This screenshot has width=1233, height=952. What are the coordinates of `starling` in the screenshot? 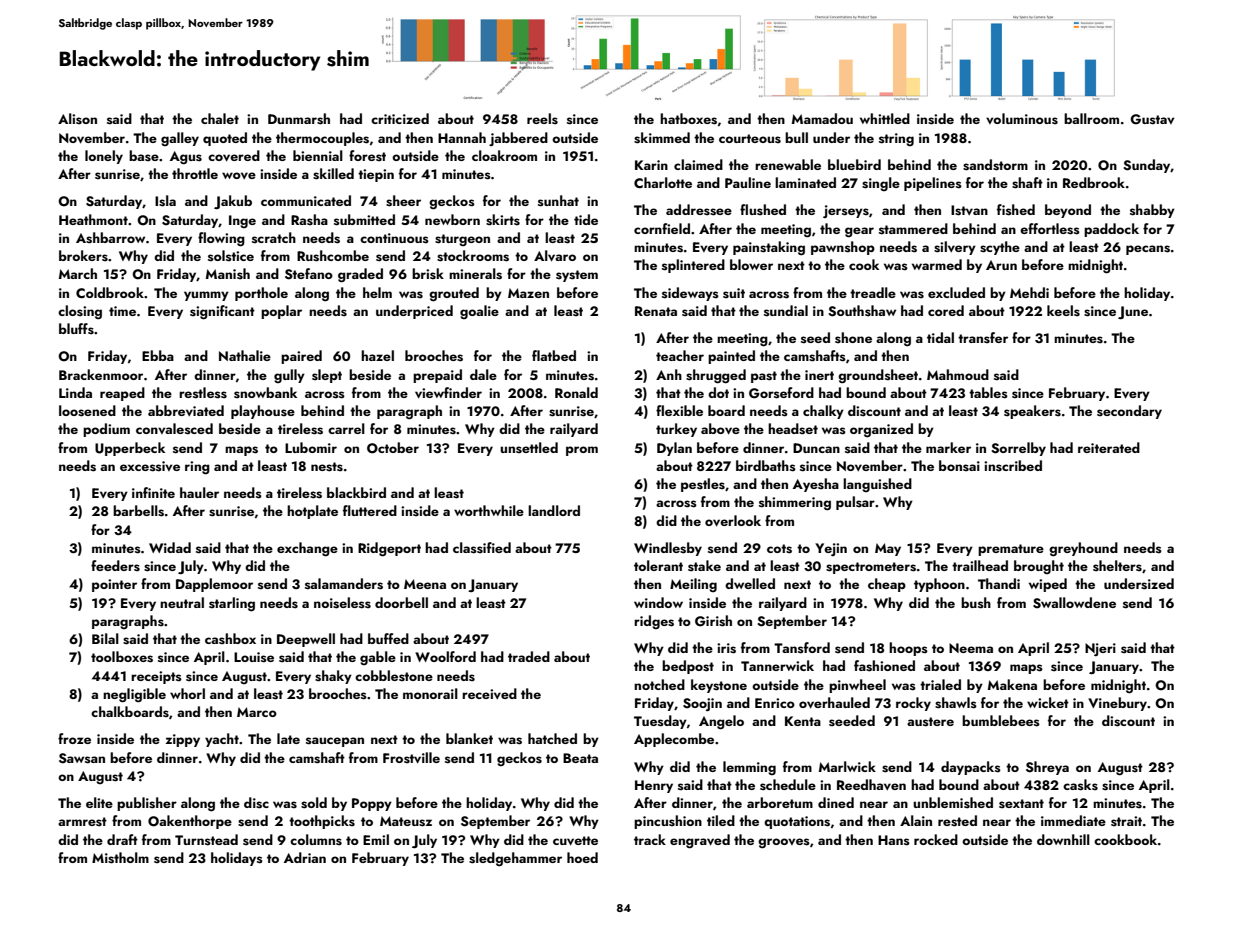 It's located at (232, 604).
